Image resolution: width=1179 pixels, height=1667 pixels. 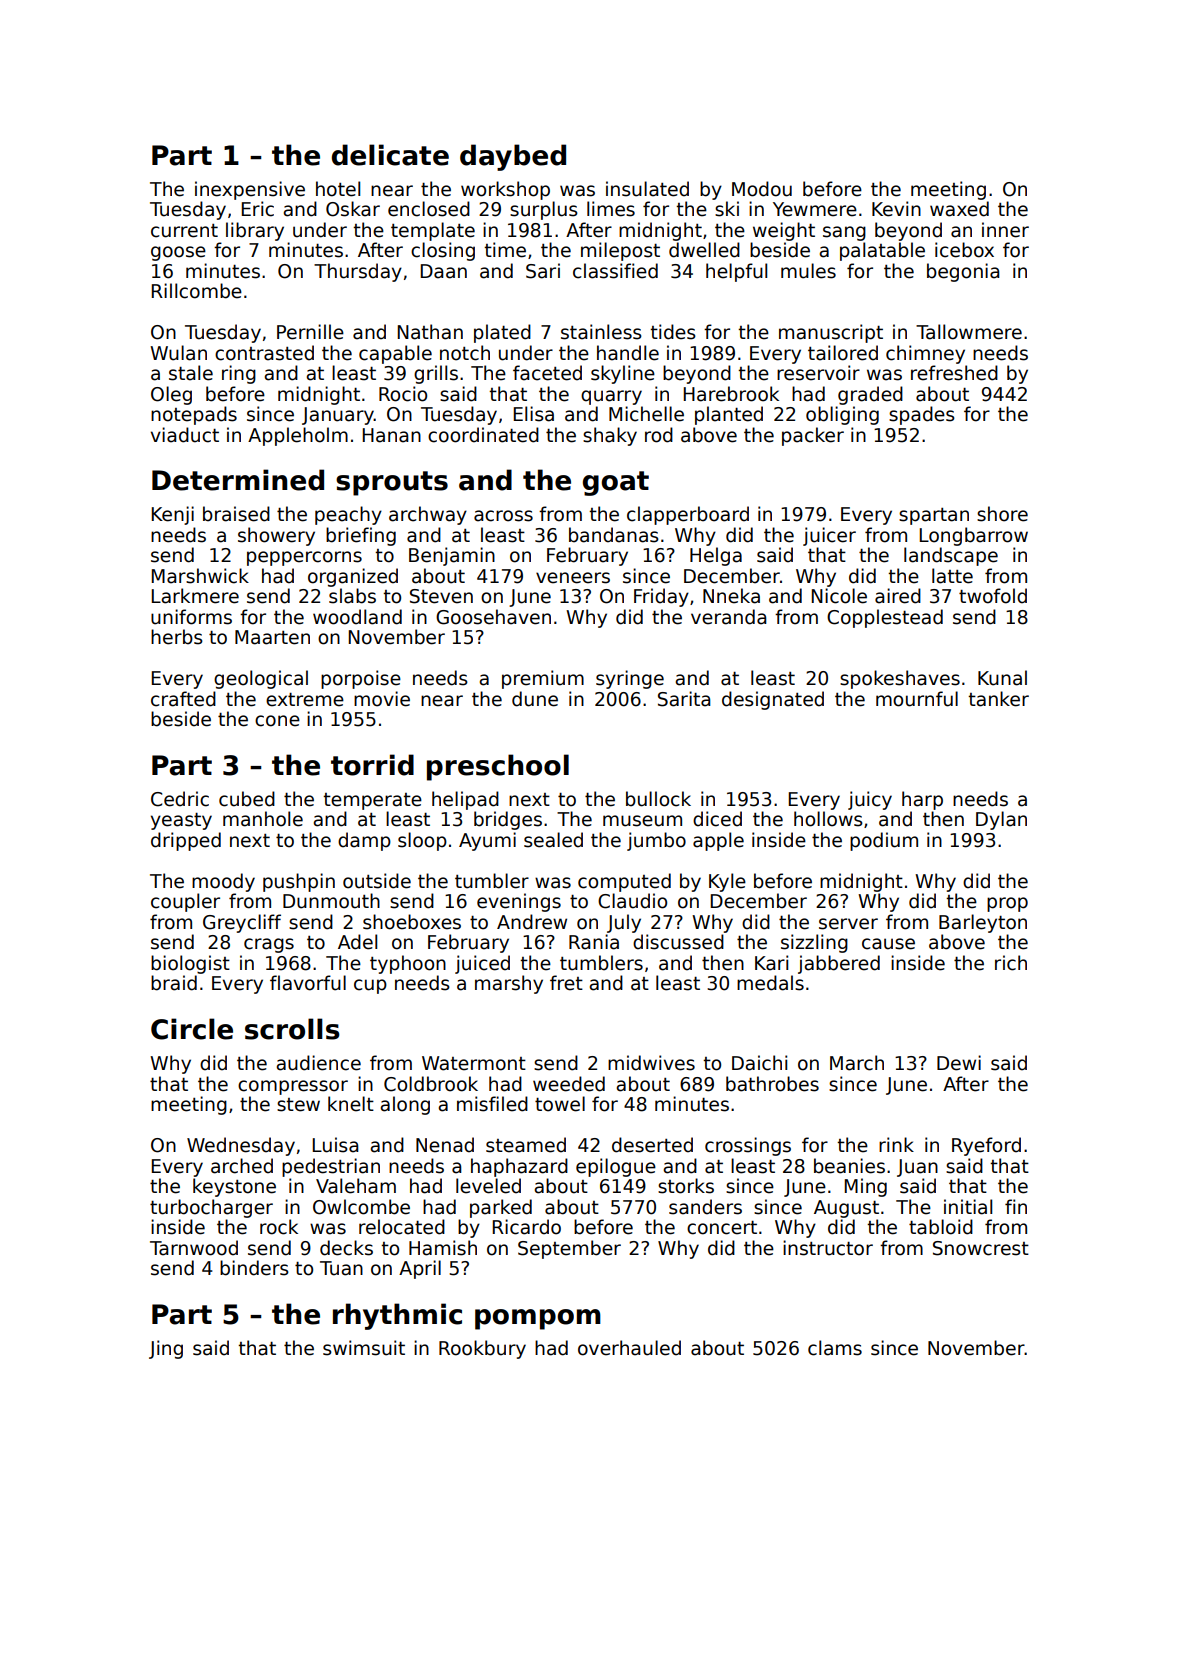 I want to click on Modou, so click(x=762, y=189).
